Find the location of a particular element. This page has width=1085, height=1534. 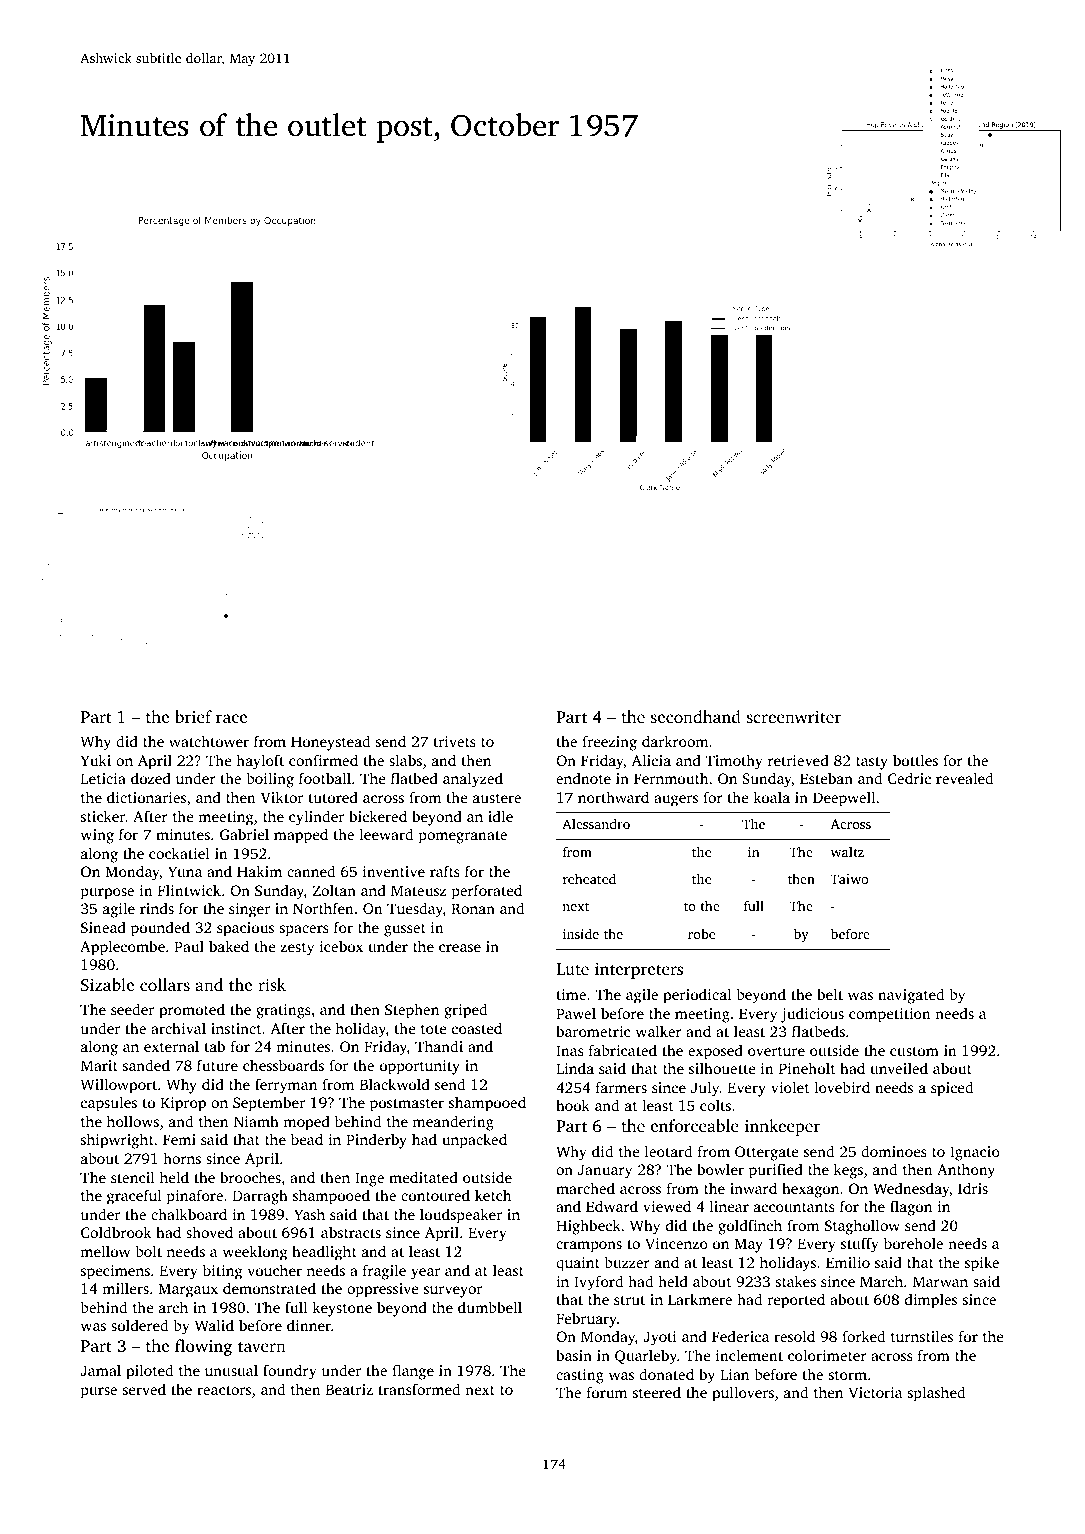

Mateusz is located at coordinates (418, 890).
